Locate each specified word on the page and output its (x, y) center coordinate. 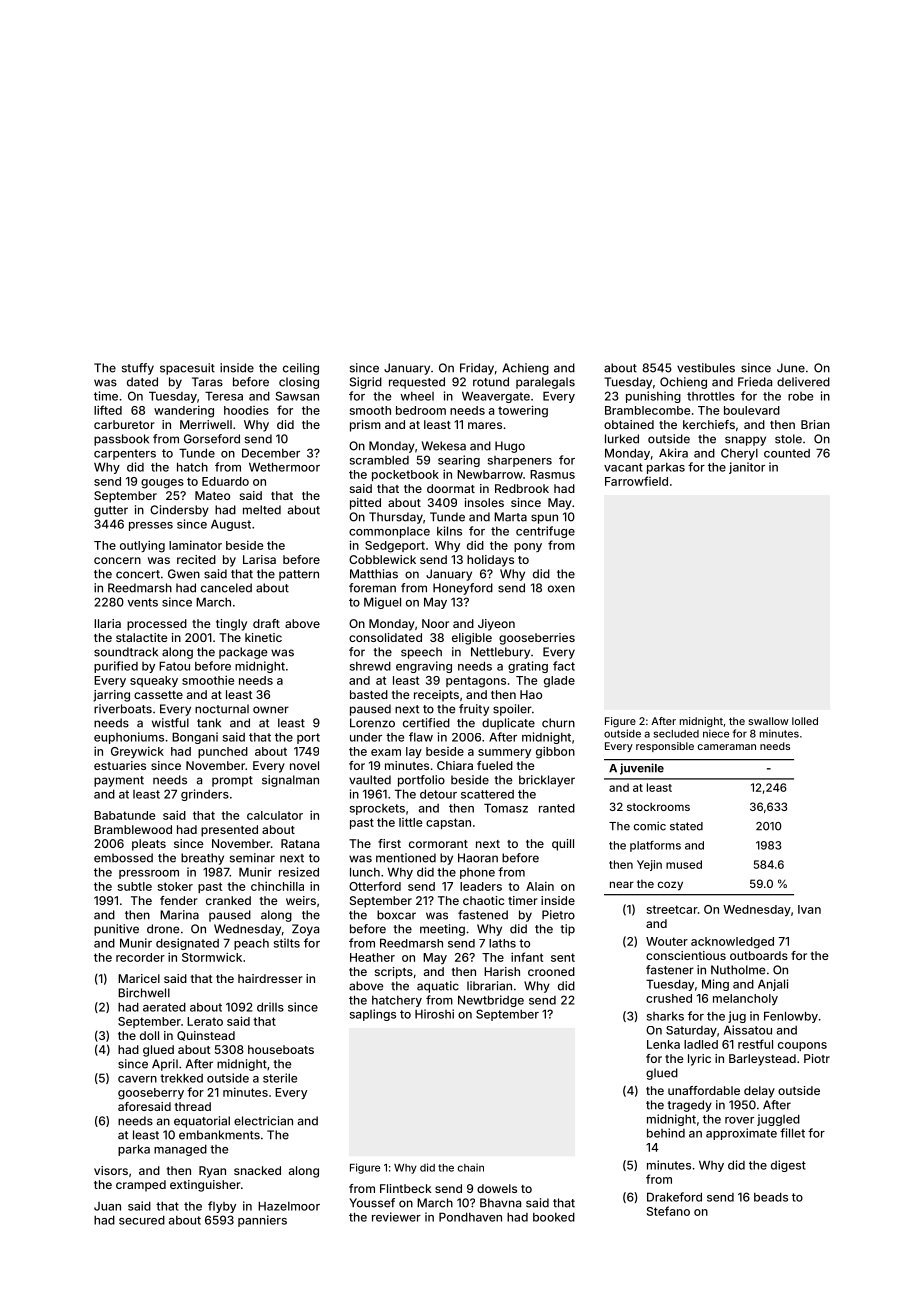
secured (142, 1220)
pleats (149, 845)
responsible (665, 747)
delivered (803, 382)
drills (270, 1007)
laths (502, 943)
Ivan (809, 909)
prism (365, 426)
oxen (561, 589)
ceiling (301, 369)
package (243, 653)
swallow (768, 721)
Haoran (478, 858)
